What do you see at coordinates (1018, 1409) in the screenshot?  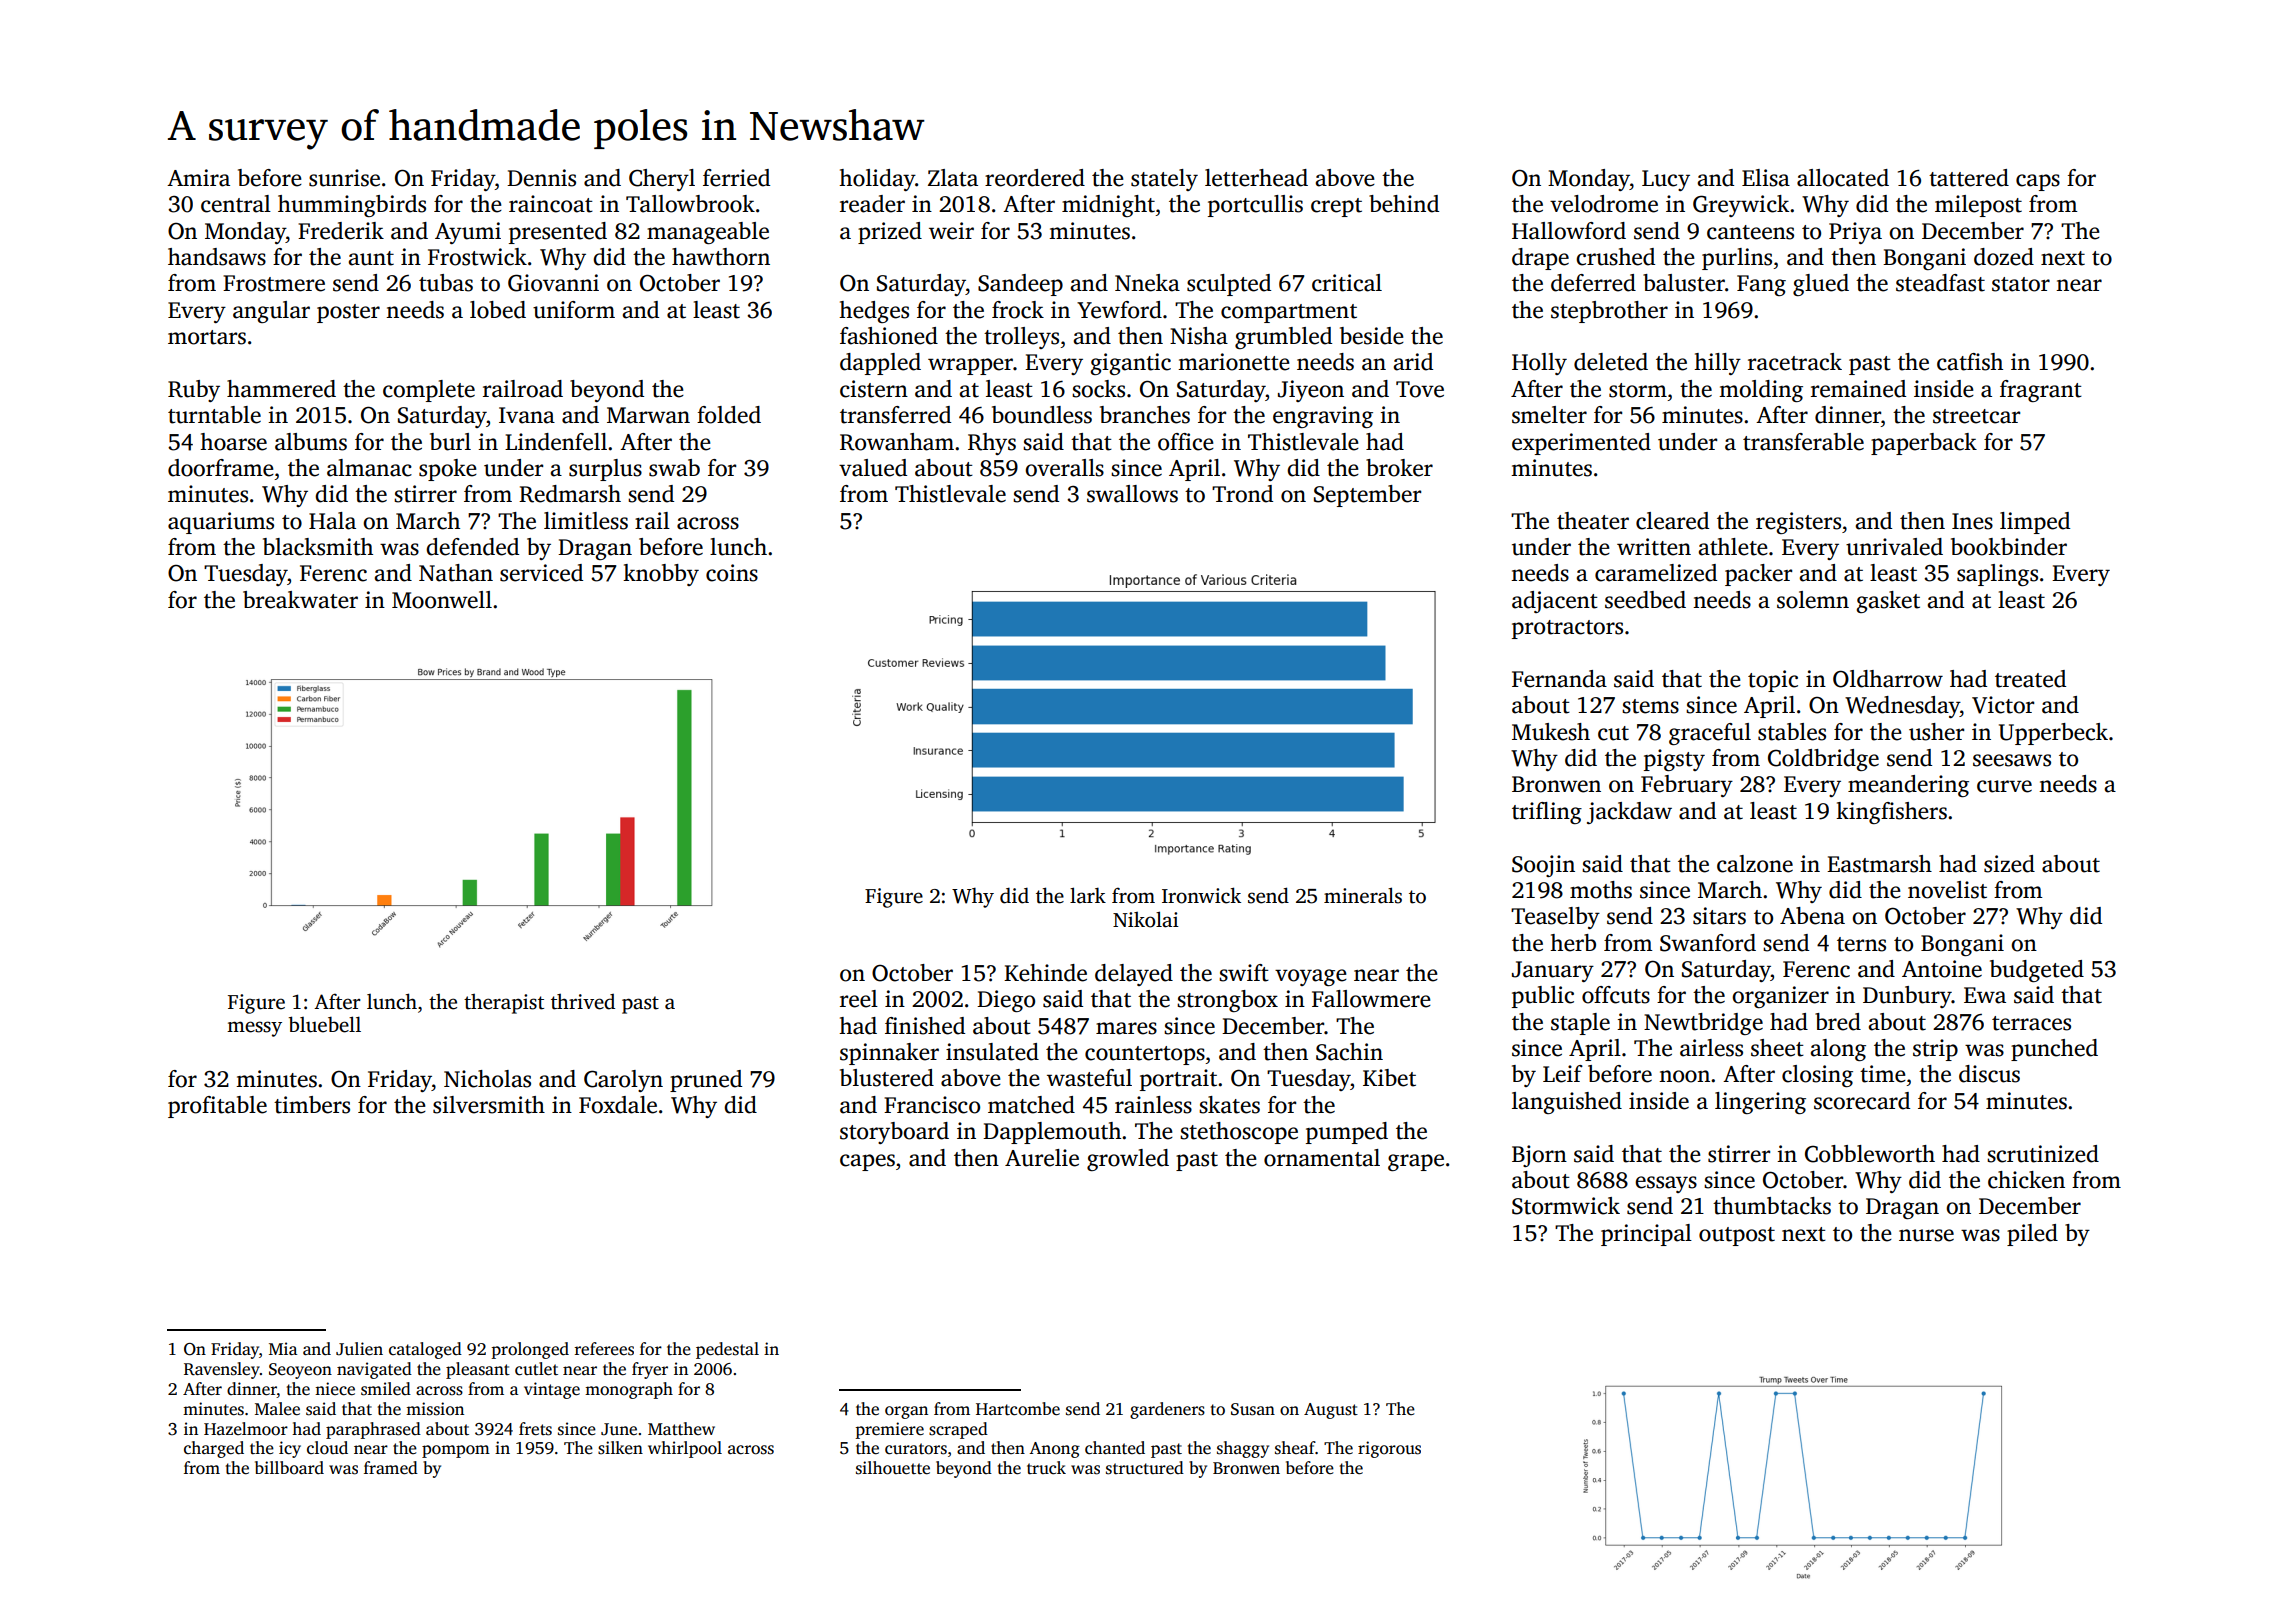 I see `Hartcombe` at bounding box center [1018, 1409].
